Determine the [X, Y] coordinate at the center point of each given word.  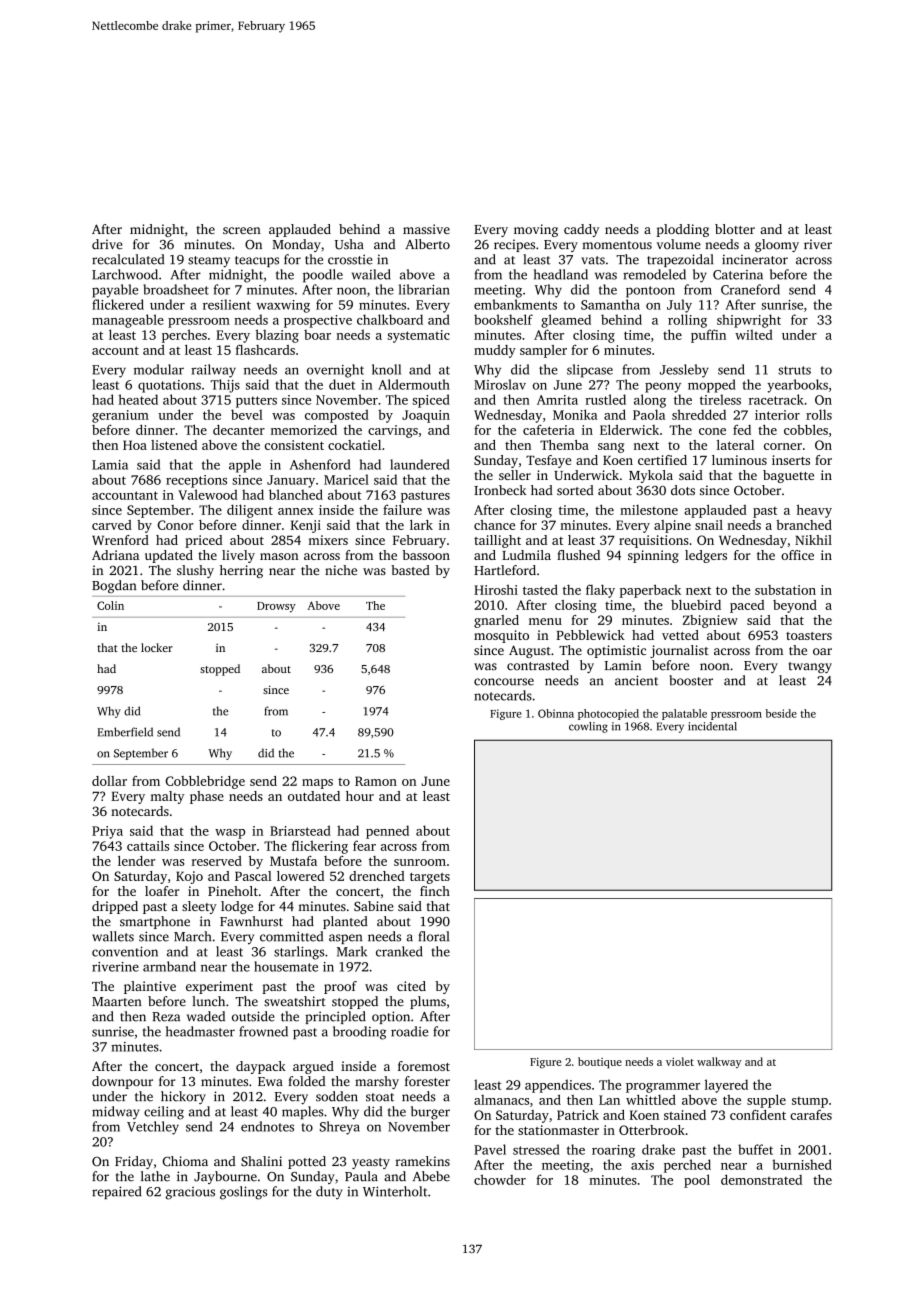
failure [402, 509]
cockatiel [354, 445]
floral [433, 936]
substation [785, 590]
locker [157, 647]
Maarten [117, 1002]
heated [138, 399]
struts [794, 370]
